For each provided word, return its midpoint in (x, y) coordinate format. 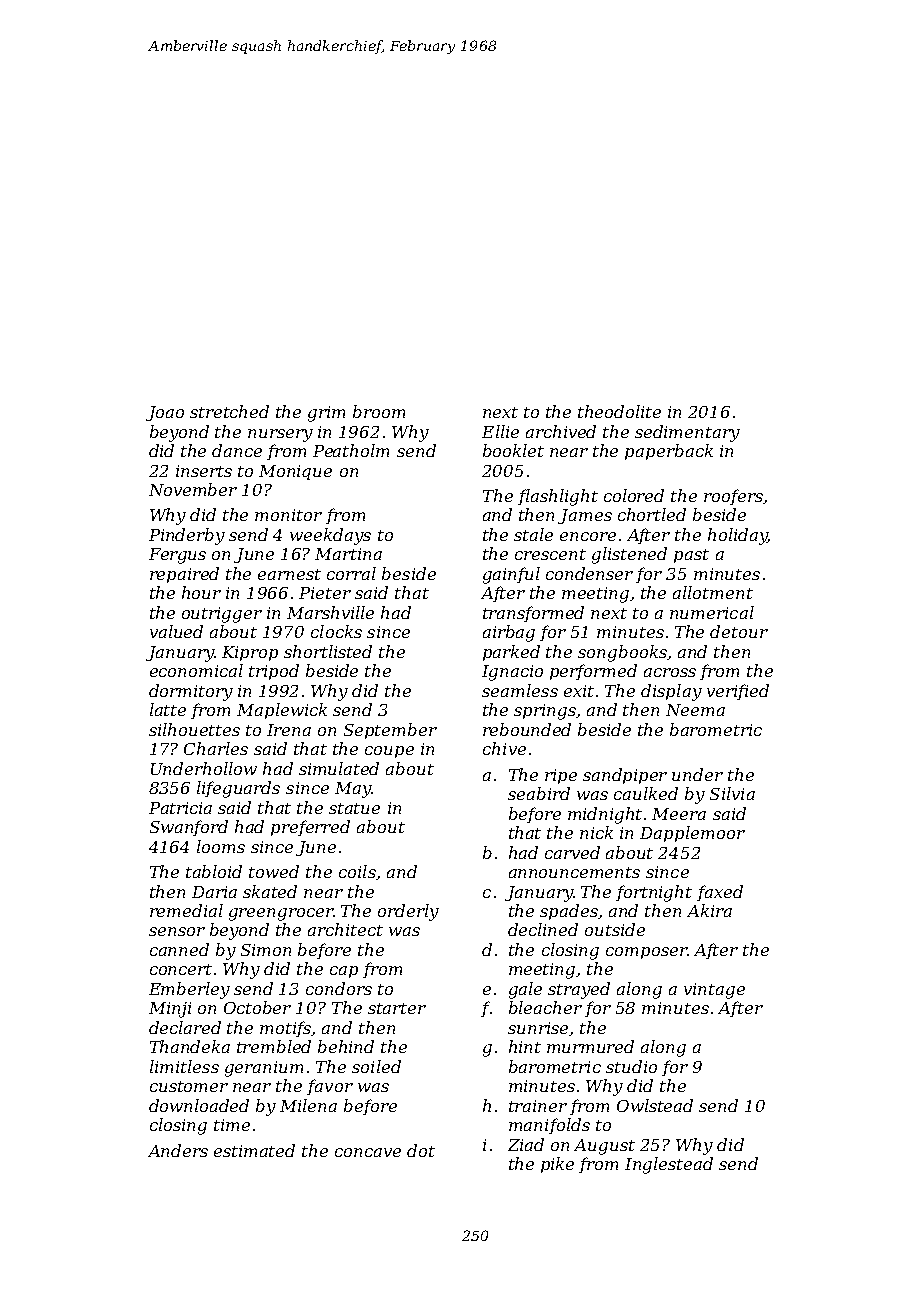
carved (572, 852)
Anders (178, 1150)
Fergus (177, 556)
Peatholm (351, 450)
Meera (679, 814)
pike (557, 1165)
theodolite (619, 411)
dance (237, 450)
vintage (714, 991)
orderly (408, 912)
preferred (310, 828)
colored (634, 495)
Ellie (500, 431)
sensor (177, 931)
